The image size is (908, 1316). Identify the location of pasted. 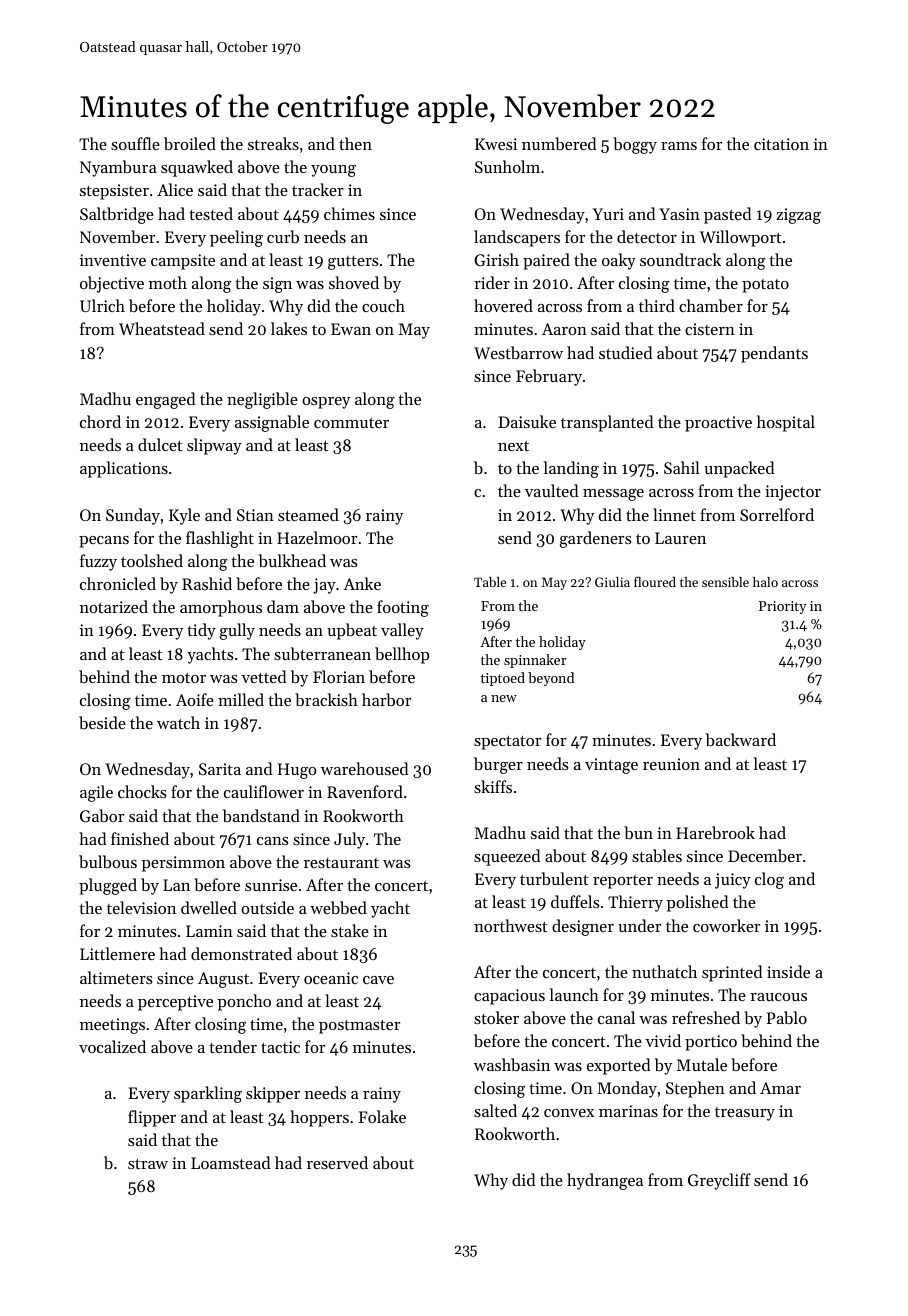
(727, 215).
